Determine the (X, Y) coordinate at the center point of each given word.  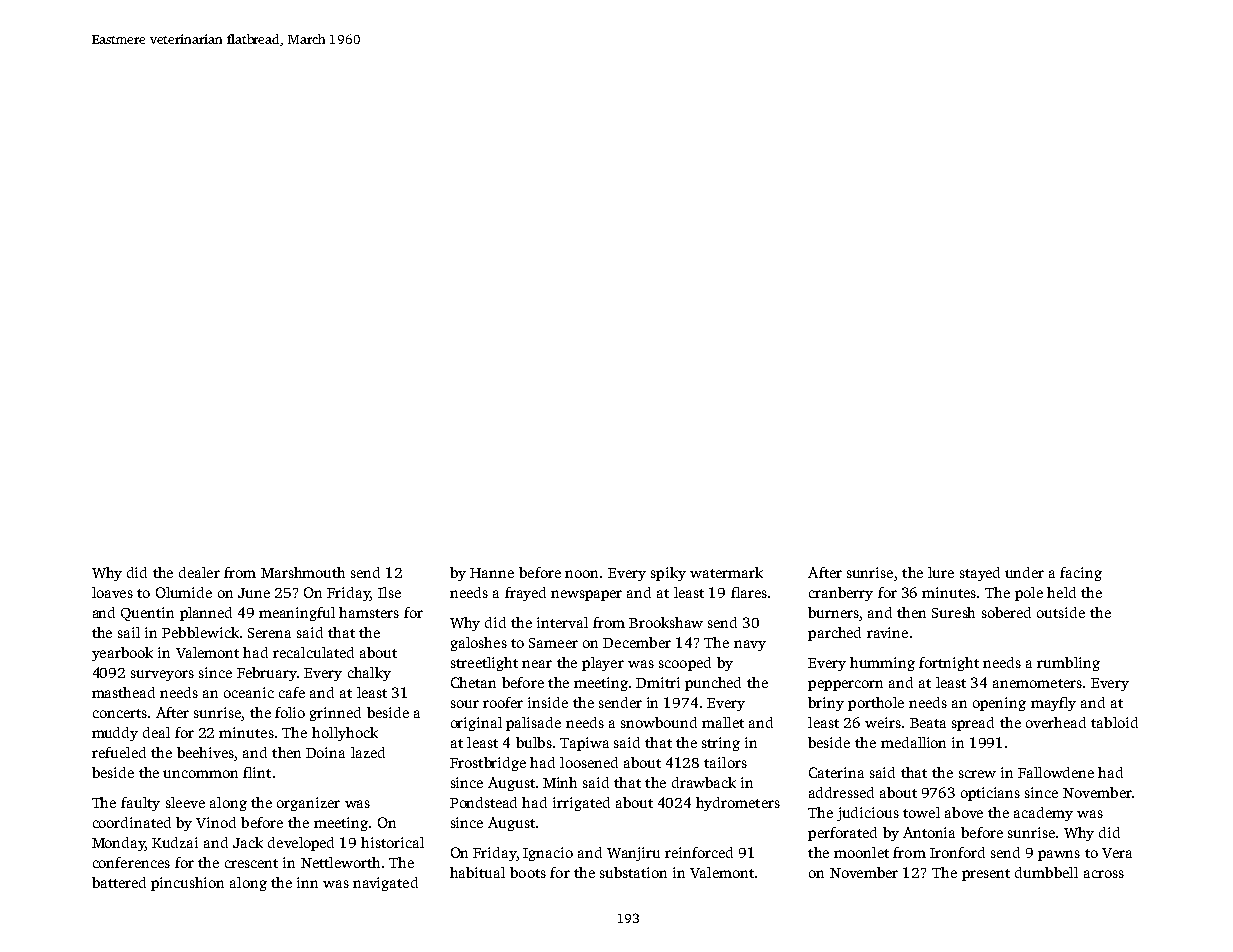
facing (1081, 574)
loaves (112, 592)
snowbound (659, 722)
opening (999, 704)
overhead (1056, 722)
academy (1043, 814)
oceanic (249, 692)
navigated (385, 884)
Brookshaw (666, 622)
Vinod (216, 822)
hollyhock (345, 734)
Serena (269, 633)
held (1061, 592)
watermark (726, 572)
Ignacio (548, 854)
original (476, 724)
